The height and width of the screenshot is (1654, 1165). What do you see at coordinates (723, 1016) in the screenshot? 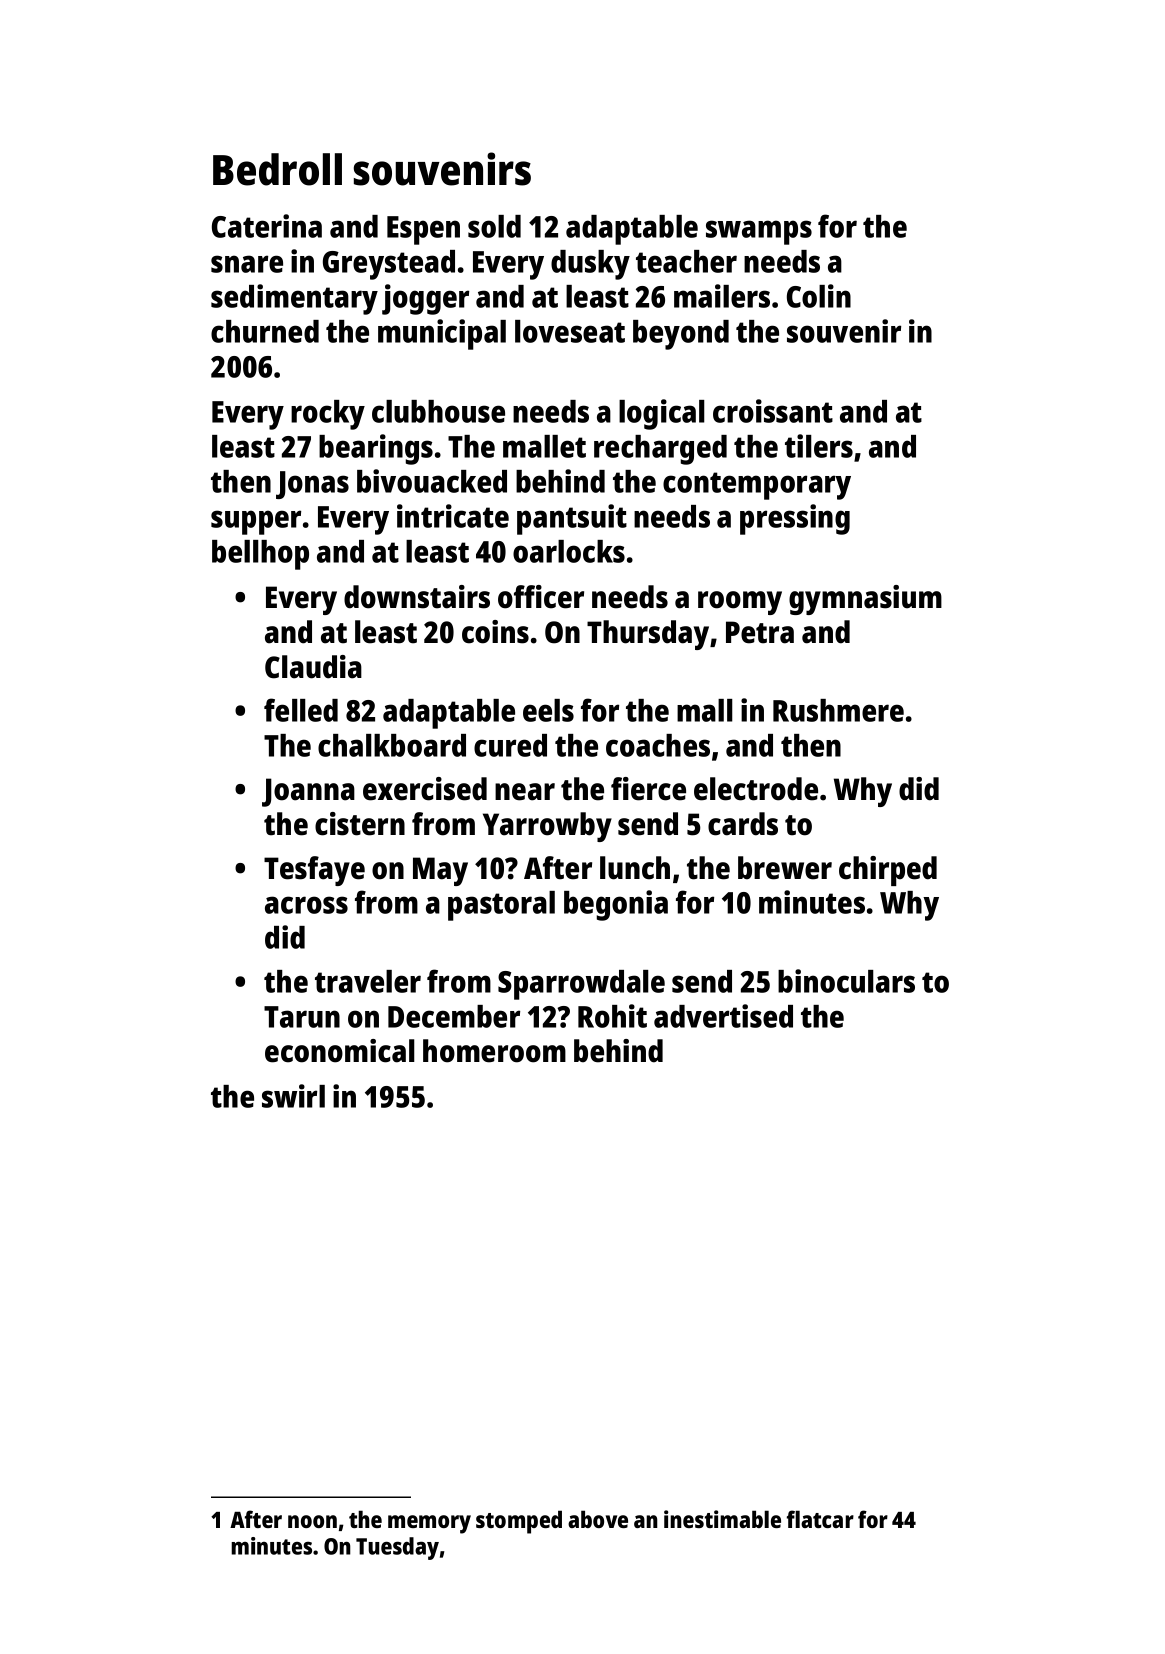
I see `advertised` at bounding box center [723, 1016].
